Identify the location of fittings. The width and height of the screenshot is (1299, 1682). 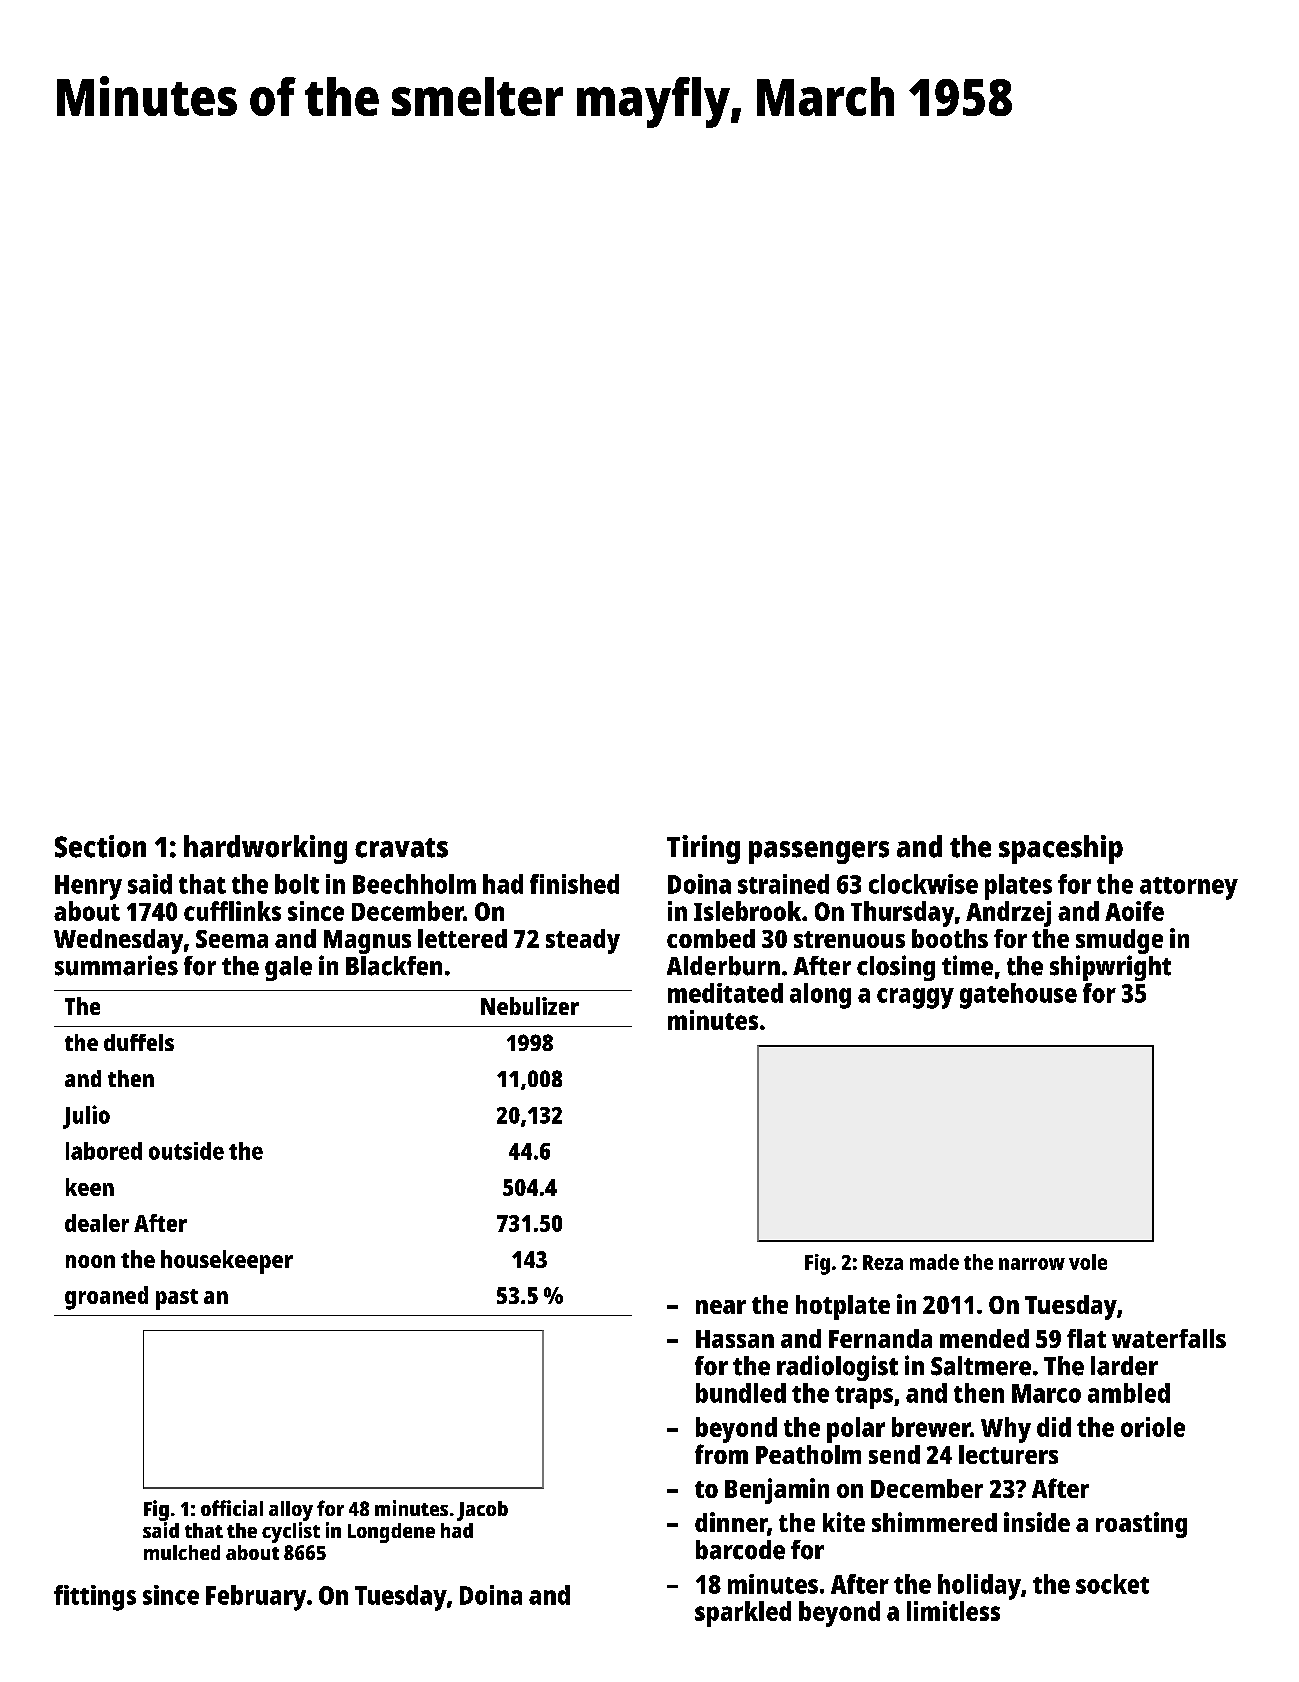
(95, 1598).
